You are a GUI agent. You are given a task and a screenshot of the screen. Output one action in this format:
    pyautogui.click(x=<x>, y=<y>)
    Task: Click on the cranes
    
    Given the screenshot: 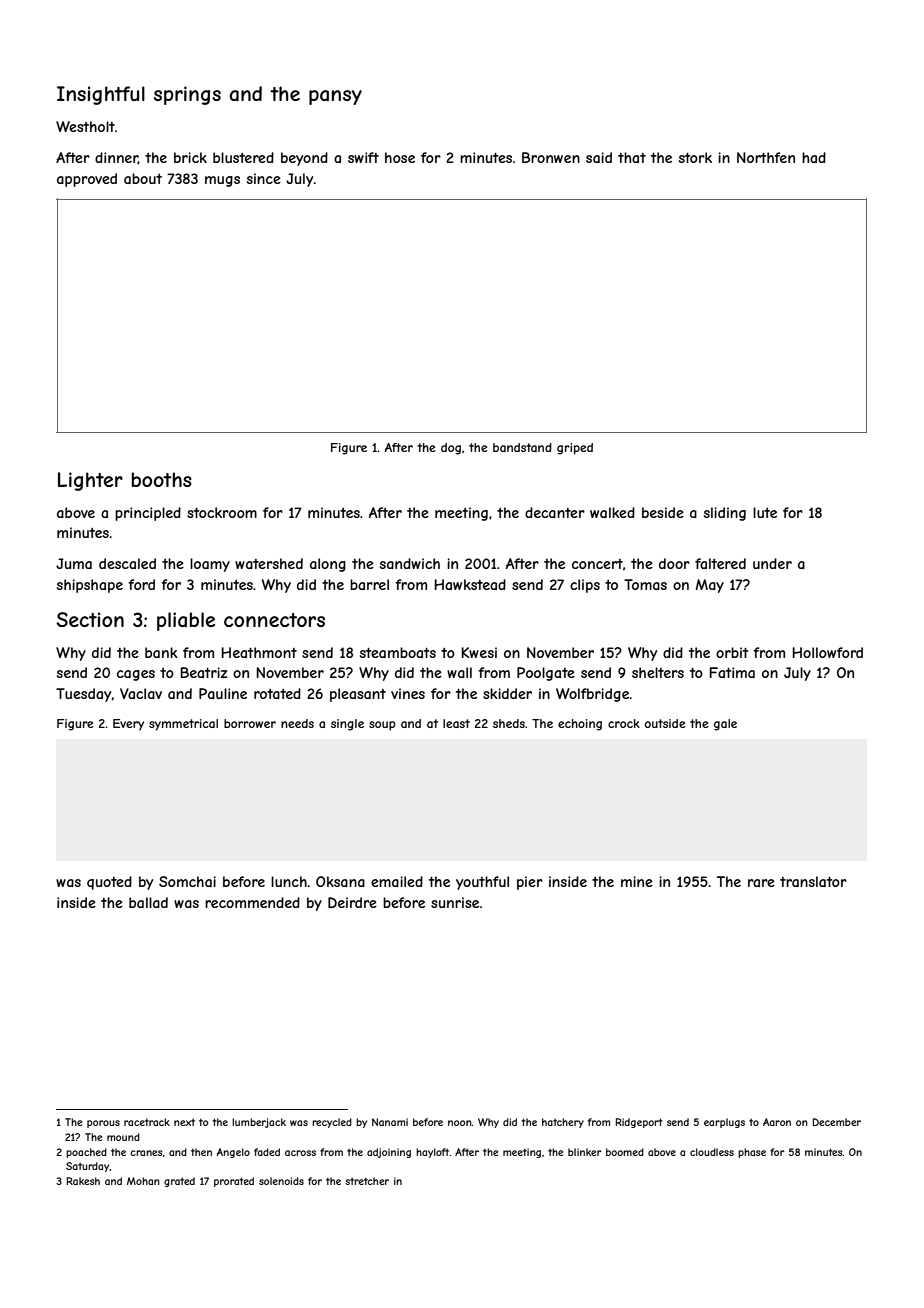 What is the action you would take?
    pyautogui.click(x=146, y=1153)
